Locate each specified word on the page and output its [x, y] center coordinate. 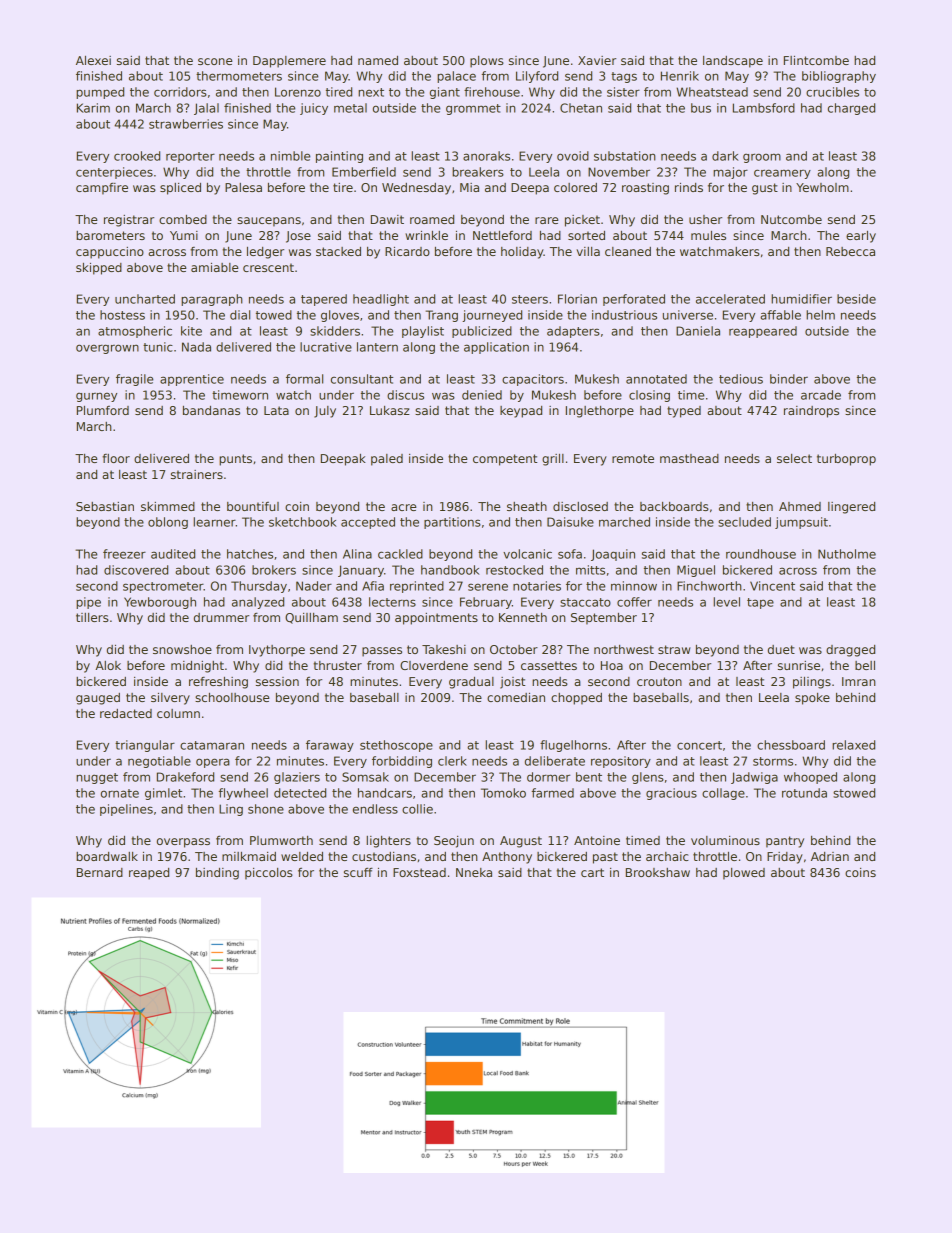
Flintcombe [816, 60]
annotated [656, 379]
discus [405, 395]
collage [723, 794]
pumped [100, 93]
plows [487, 62]
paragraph [212, 300]
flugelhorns [573, 746]
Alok [108, 665]
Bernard [100, 872]
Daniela [698, 331]
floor [116, 458]
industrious [624, 315]
